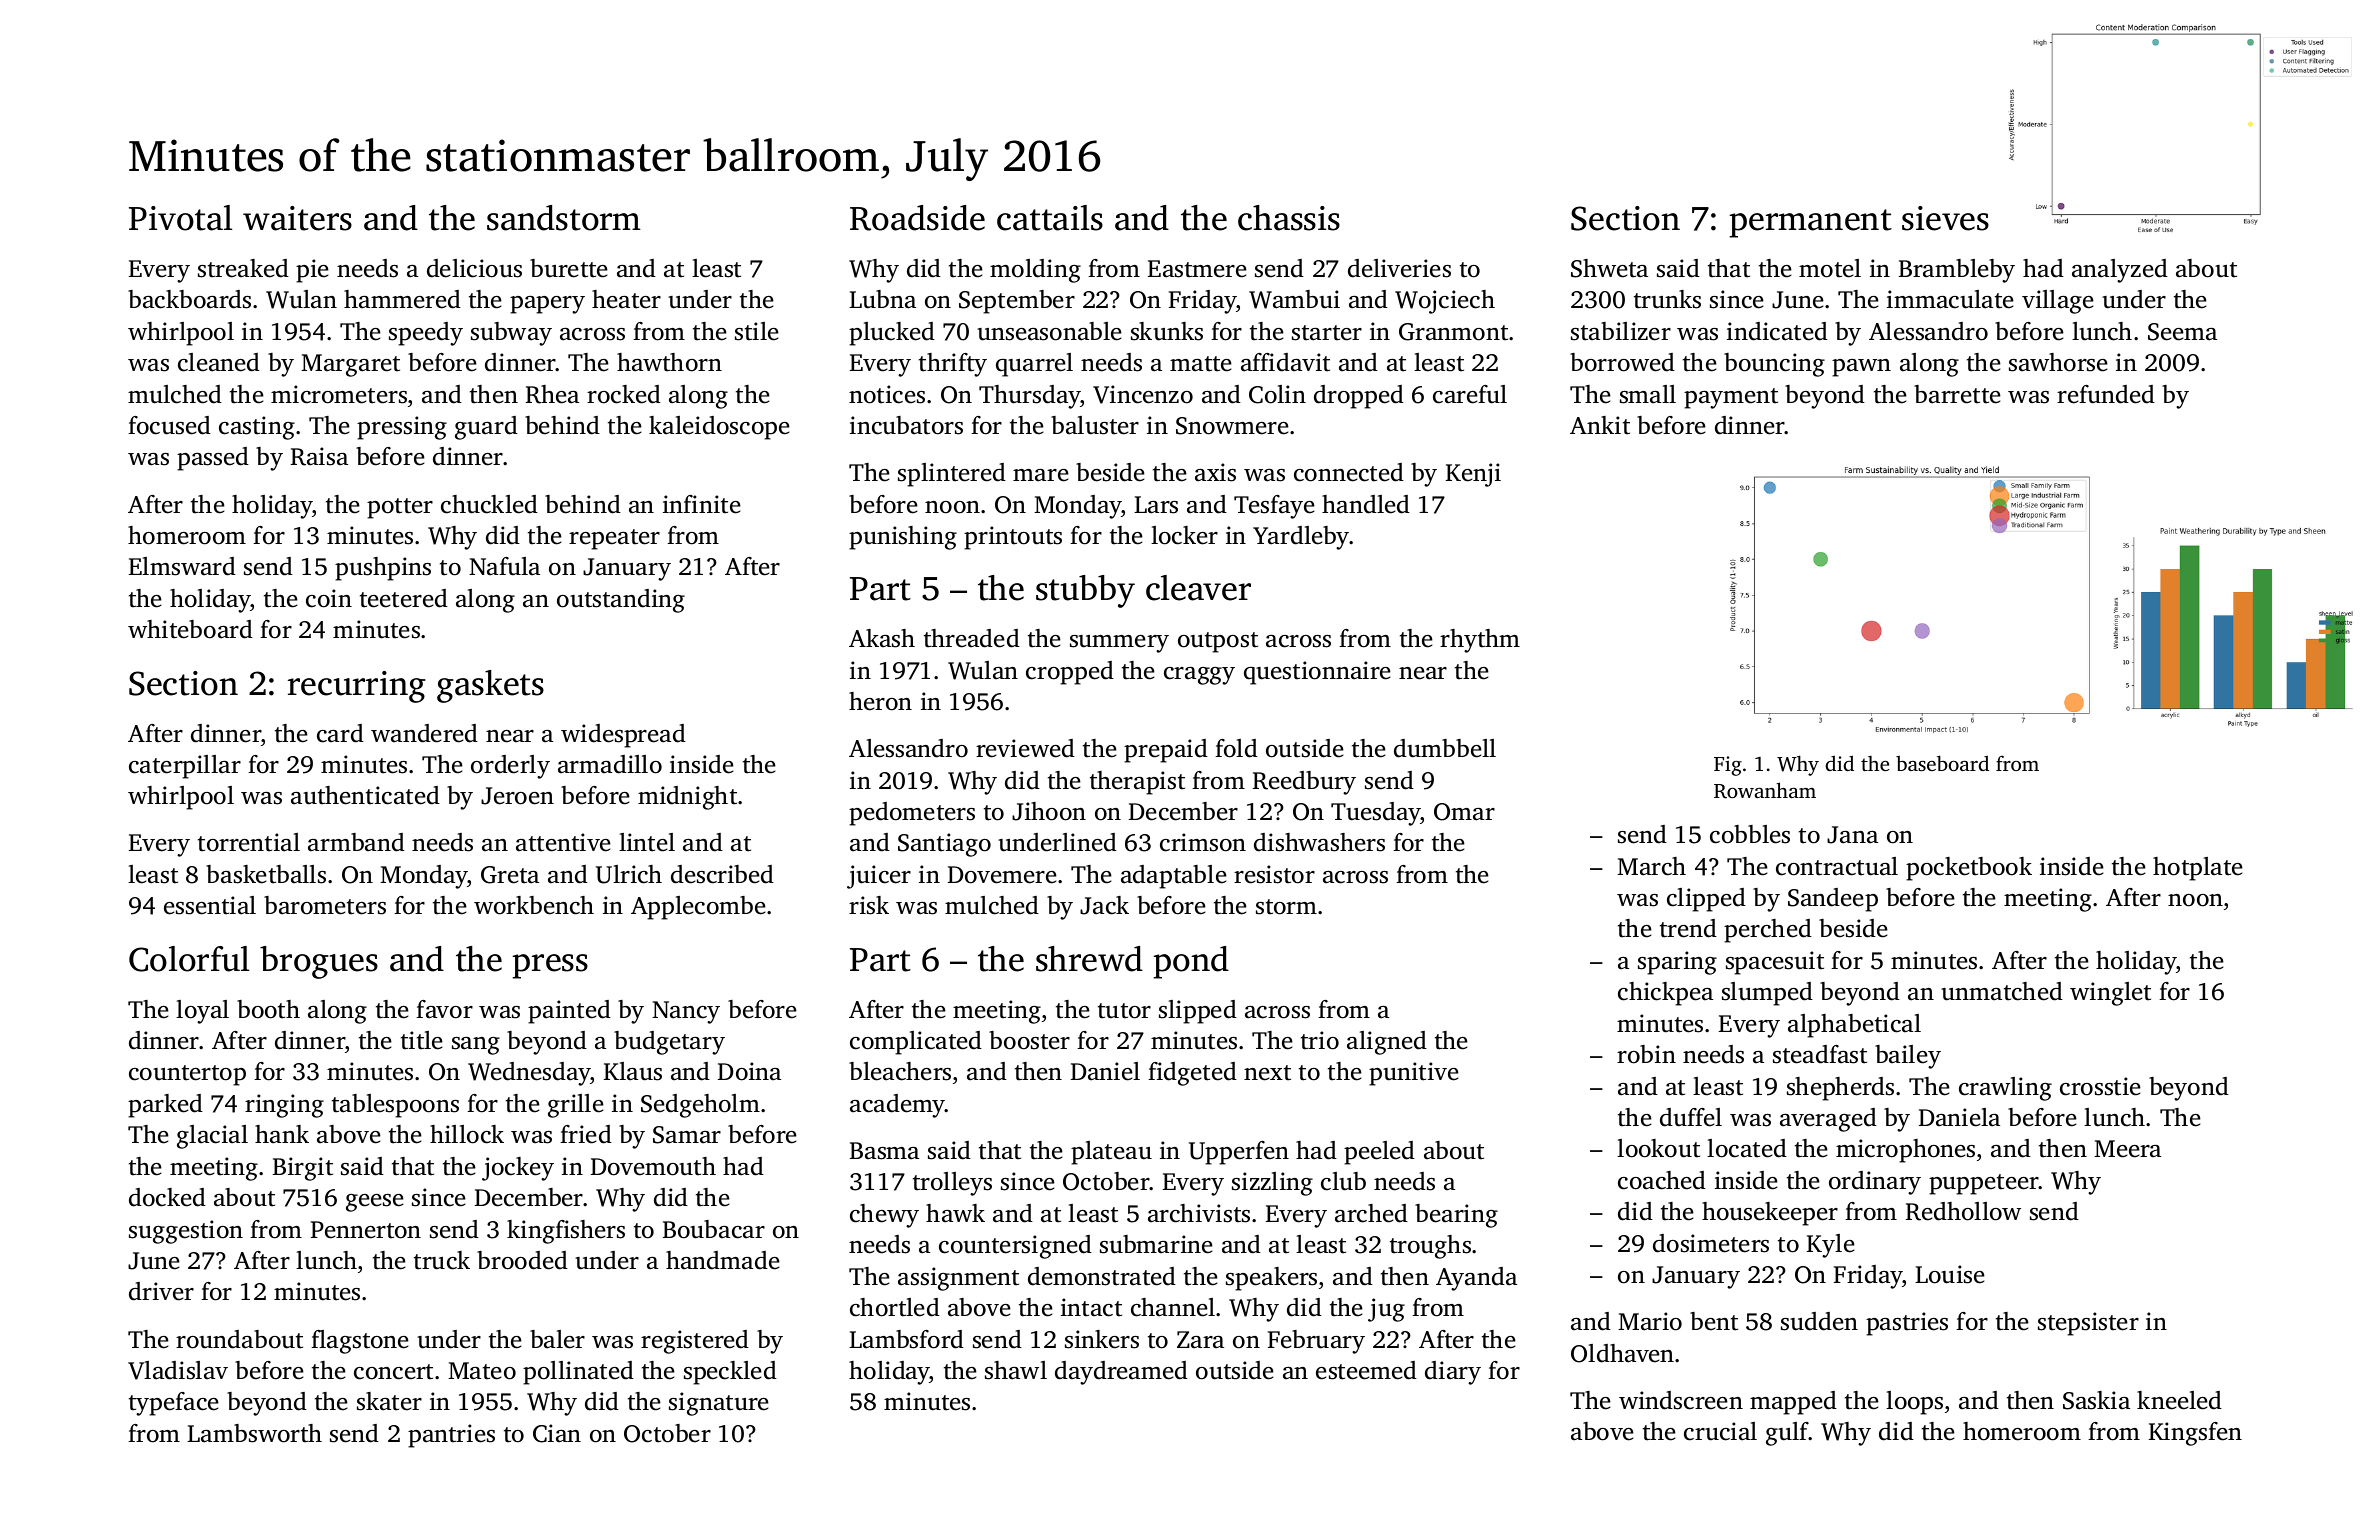 The width and height of the page is (2375, 1537). I want to click on backboards, so click(189, 299).
